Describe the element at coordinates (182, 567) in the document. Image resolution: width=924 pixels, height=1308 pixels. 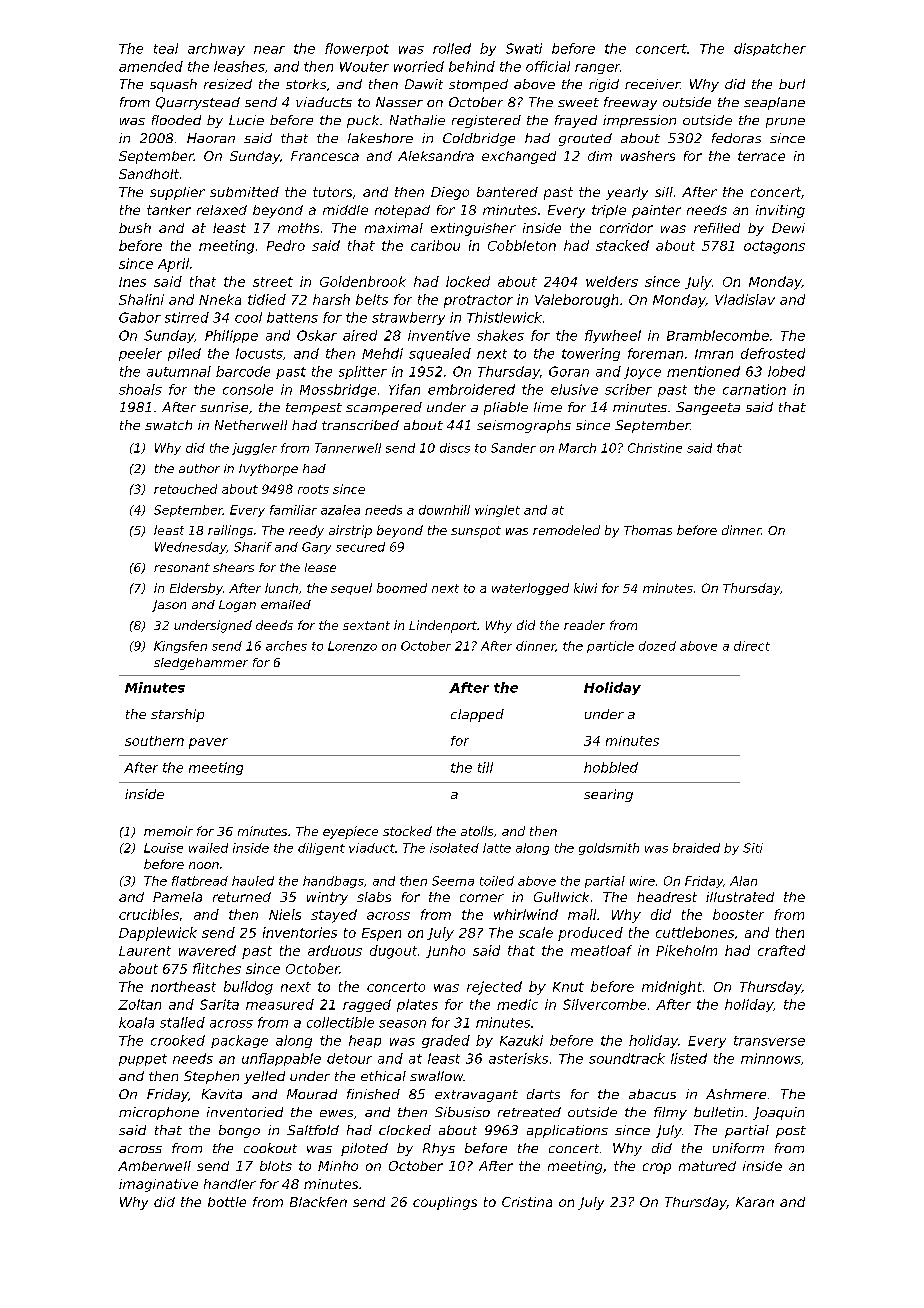
I see `resonant` at that location.
